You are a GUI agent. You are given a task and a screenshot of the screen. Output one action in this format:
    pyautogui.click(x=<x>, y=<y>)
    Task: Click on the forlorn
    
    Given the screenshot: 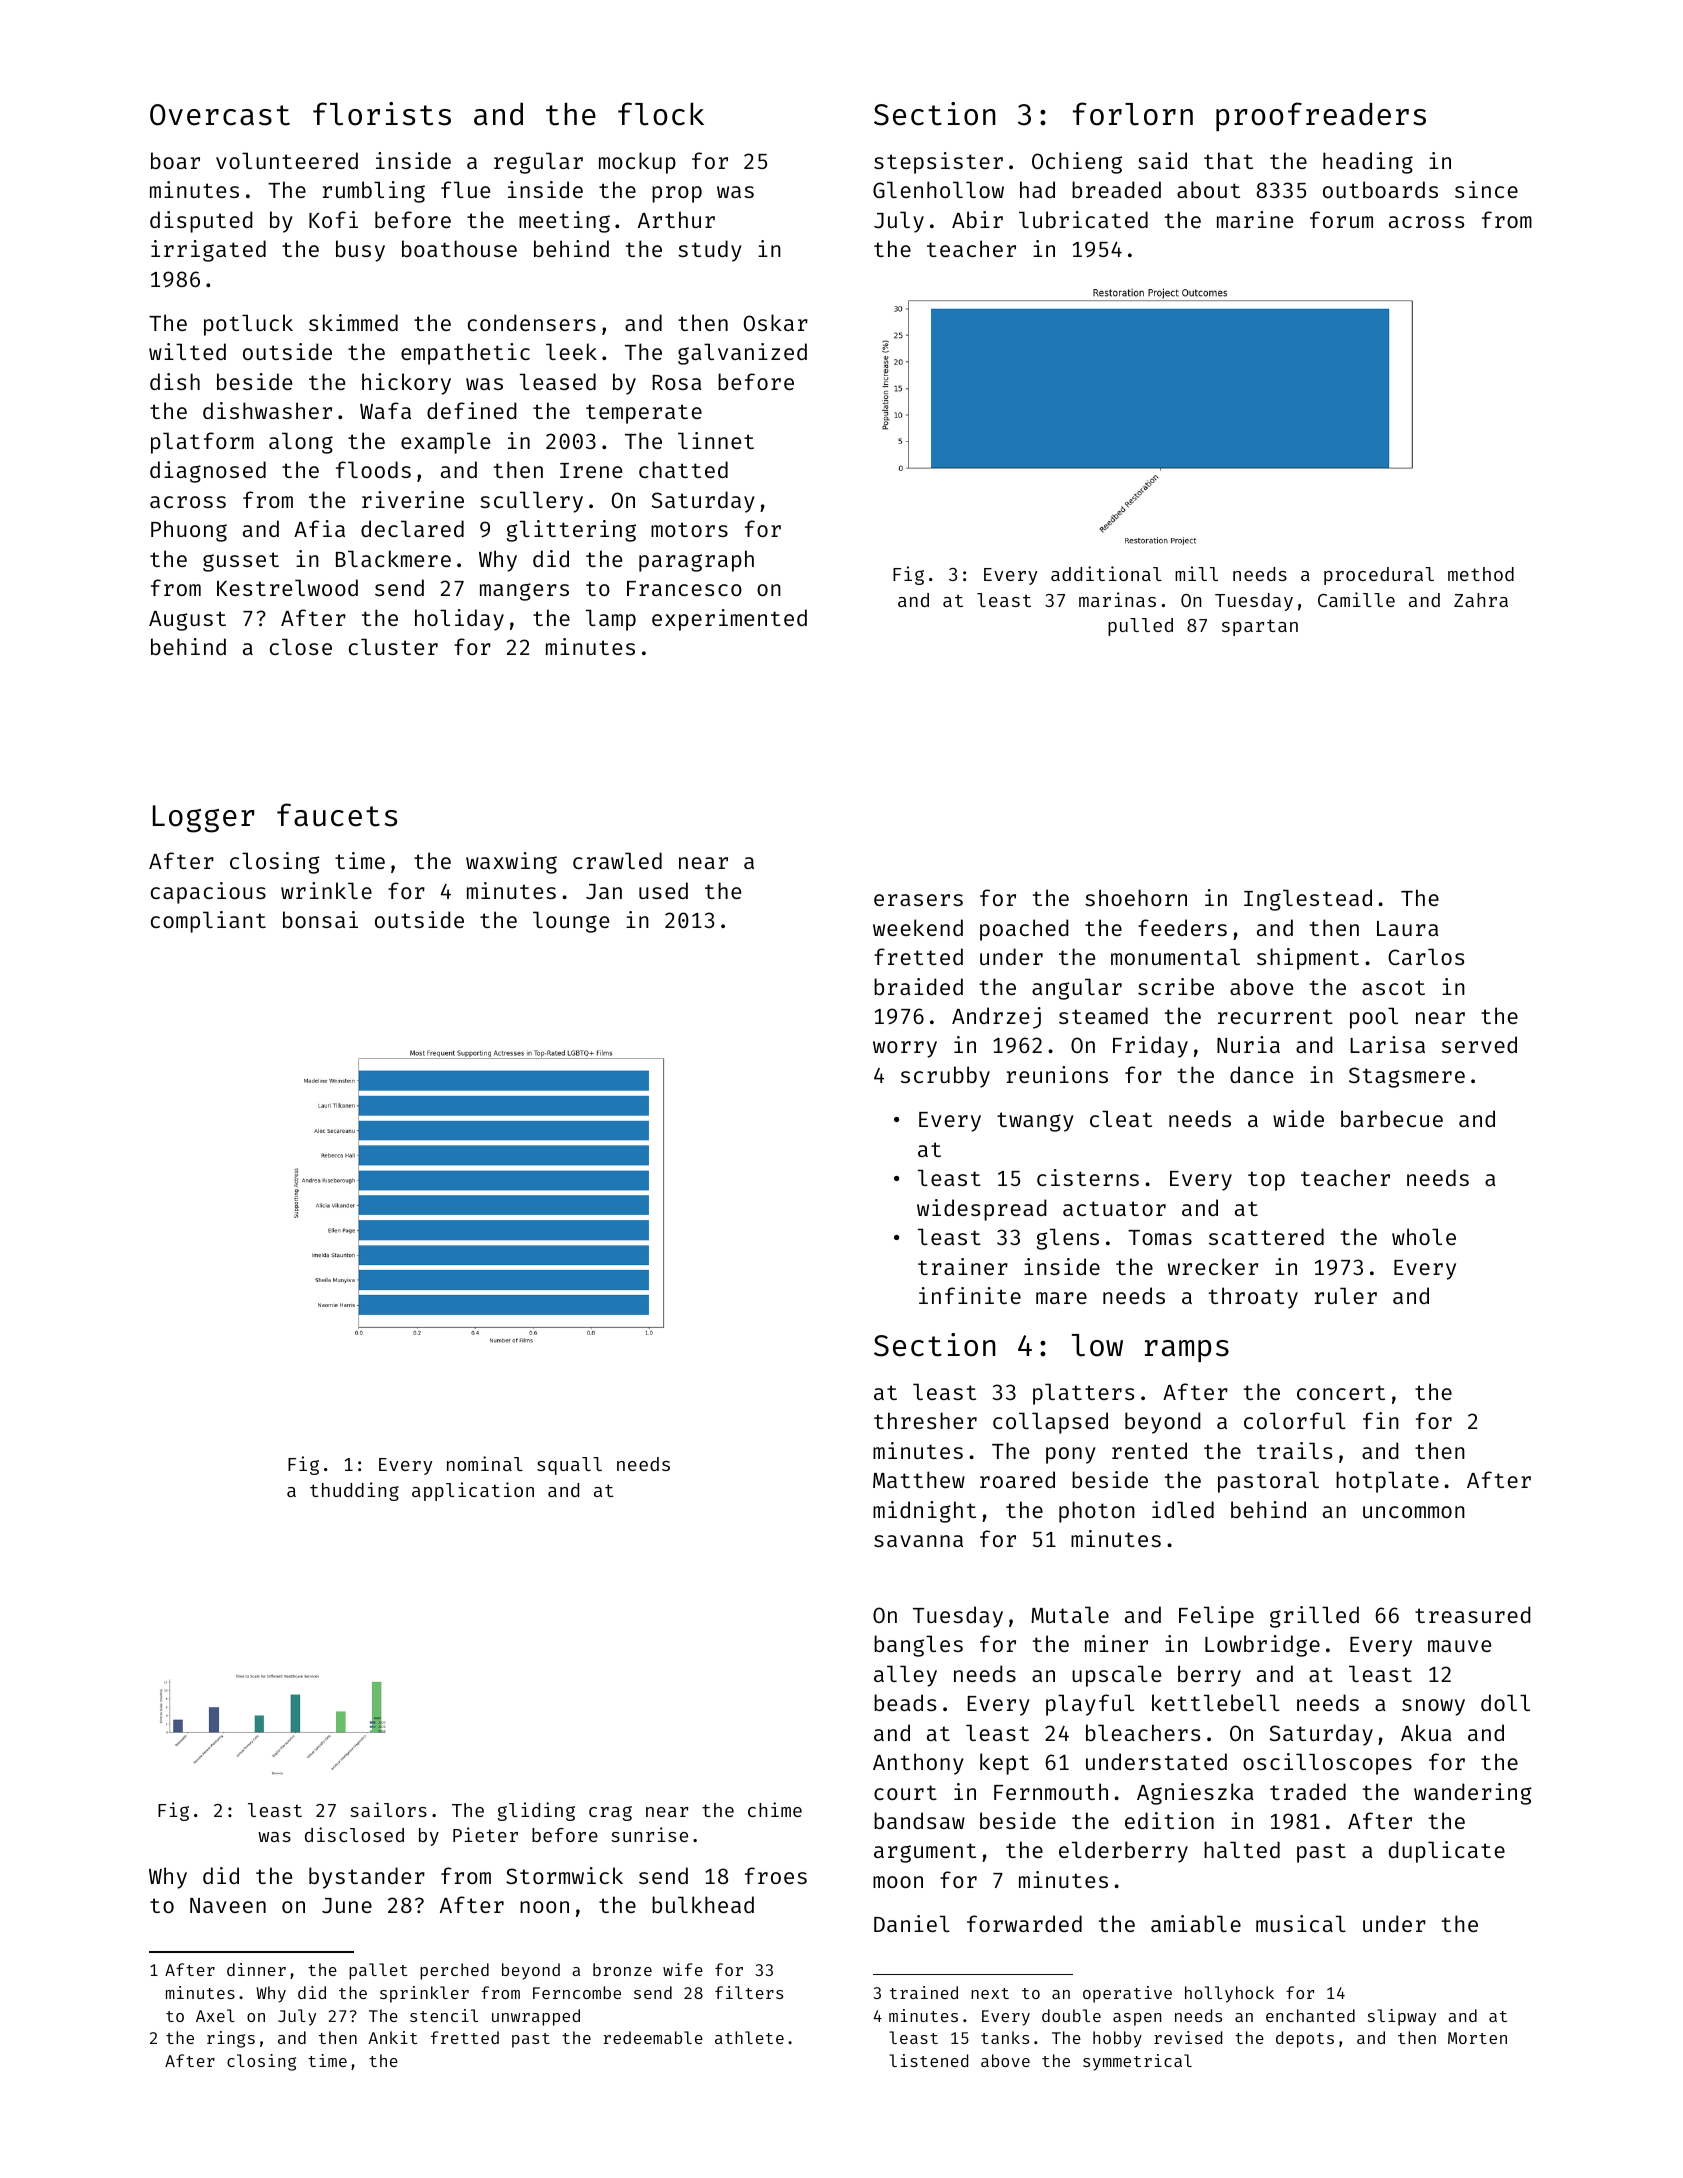 What is the action you would take?
    pyautogui.click(x=1133, y=114)
